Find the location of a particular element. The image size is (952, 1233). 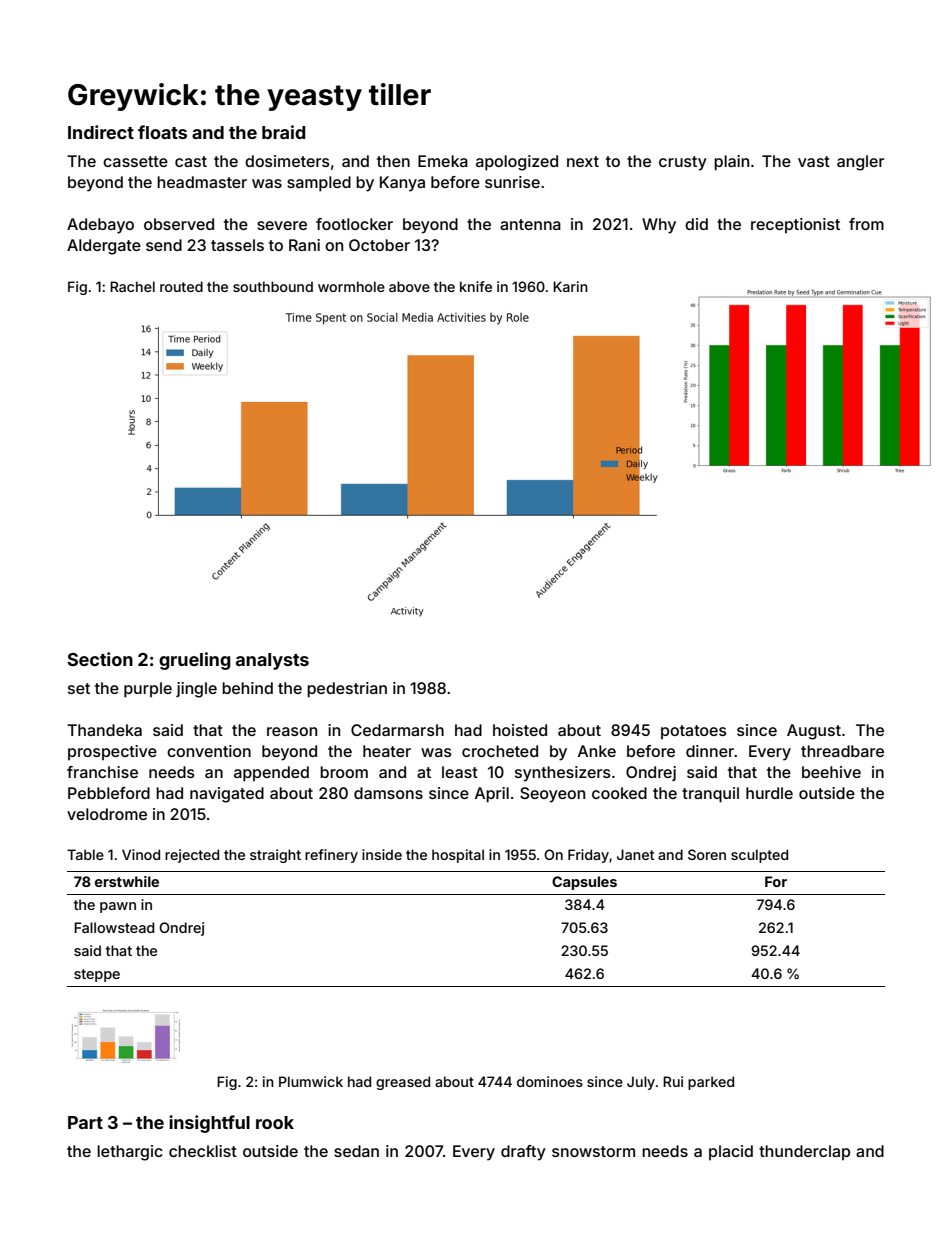

Soren is located at coordinates (707, 854).
